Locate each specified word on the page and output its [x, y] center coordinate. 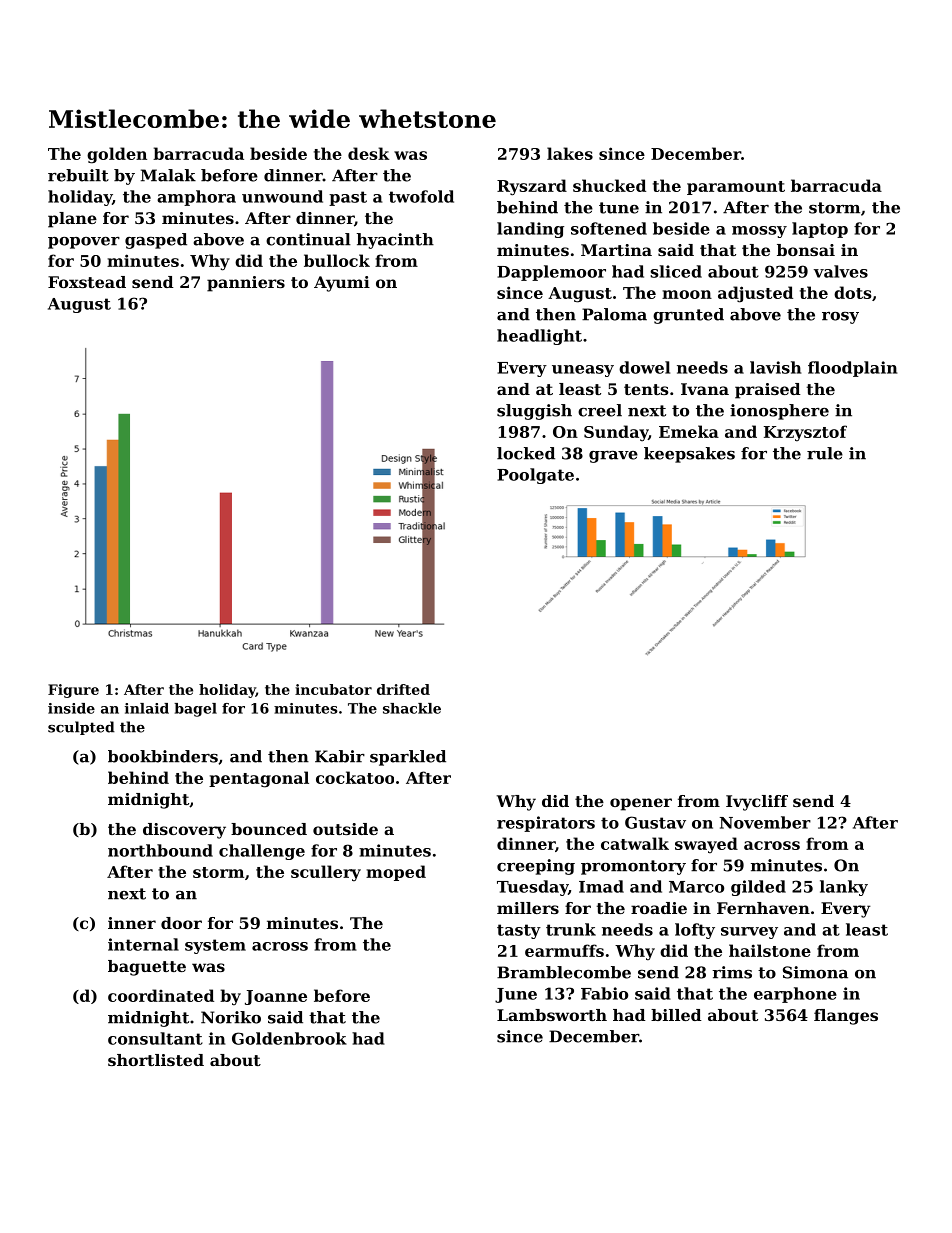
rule [825, 453]
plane [72, 220]
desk [368, 153]
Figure [73, 691]
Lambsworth [552, 1015]
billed [676, 1015]
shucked [609, 185]
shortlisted [156, 1060]
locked [526, 453]
